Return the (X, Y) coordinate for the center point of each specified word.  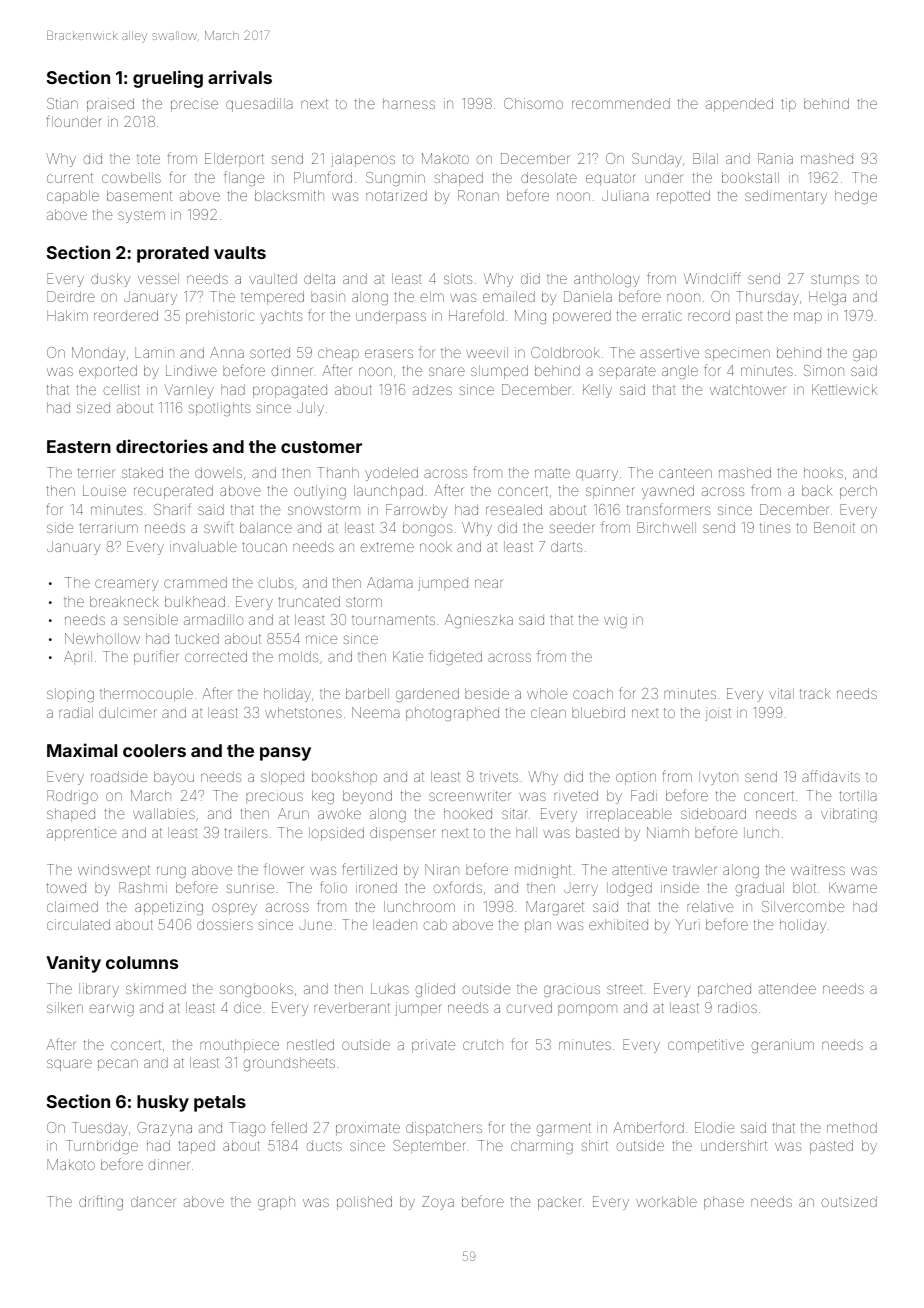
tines (775, 527)
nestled (310, 1044)
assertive (669, 352)
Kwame (853, 887)
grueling (168, 79)
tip (788, 105)
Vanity (73, 964)
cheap (338, 354)
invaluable (203, 546)
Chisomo (533, 103)
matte (552, 473)
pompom (587, 1010)
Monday (98, 354)
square (69, 1065)
